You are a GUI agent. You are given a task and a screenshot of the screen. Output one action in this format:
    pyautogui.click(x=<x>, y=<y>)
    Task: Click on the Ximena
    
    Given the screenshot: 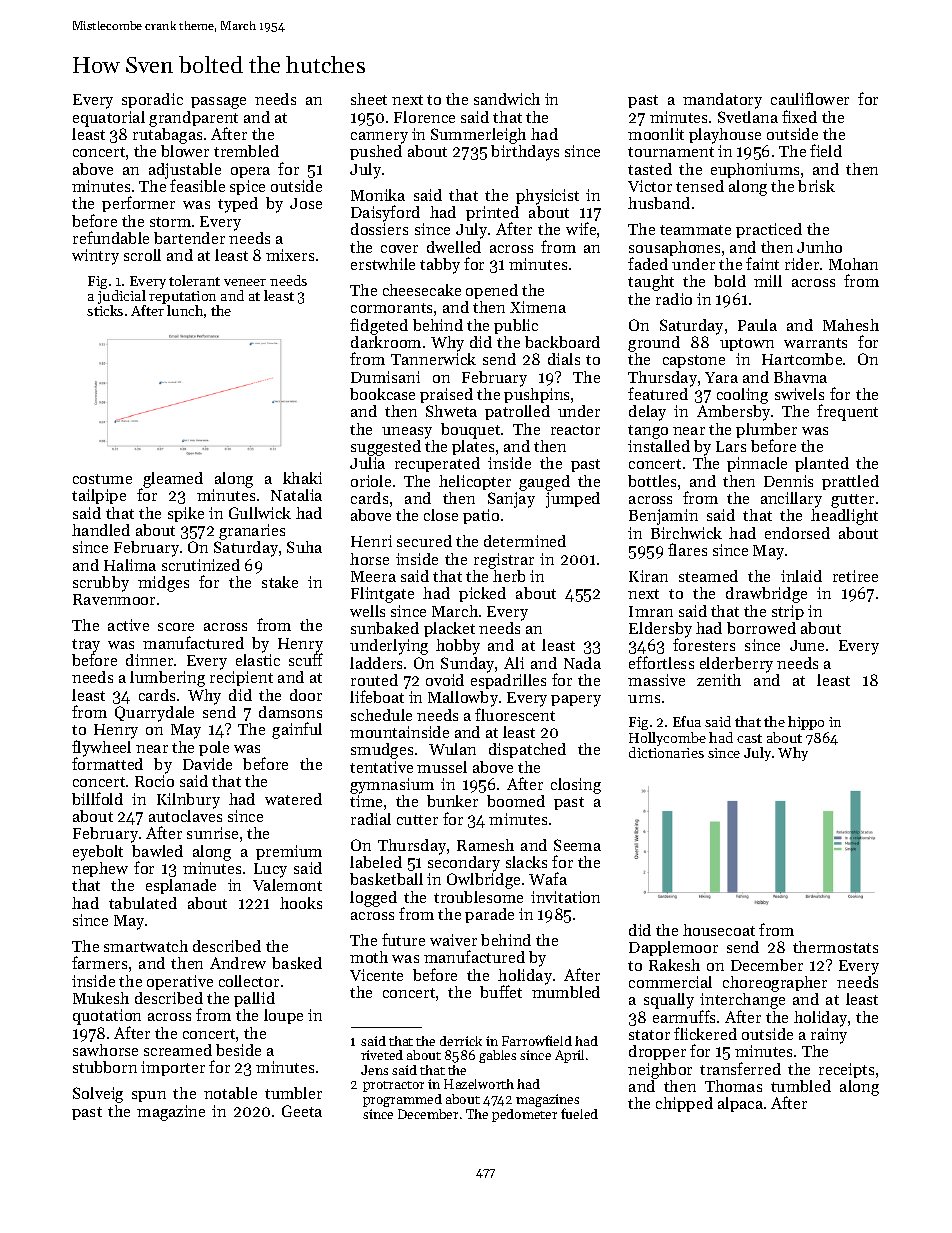 What is the action you would take?
    pyautogui.click(x=538, y=307)
